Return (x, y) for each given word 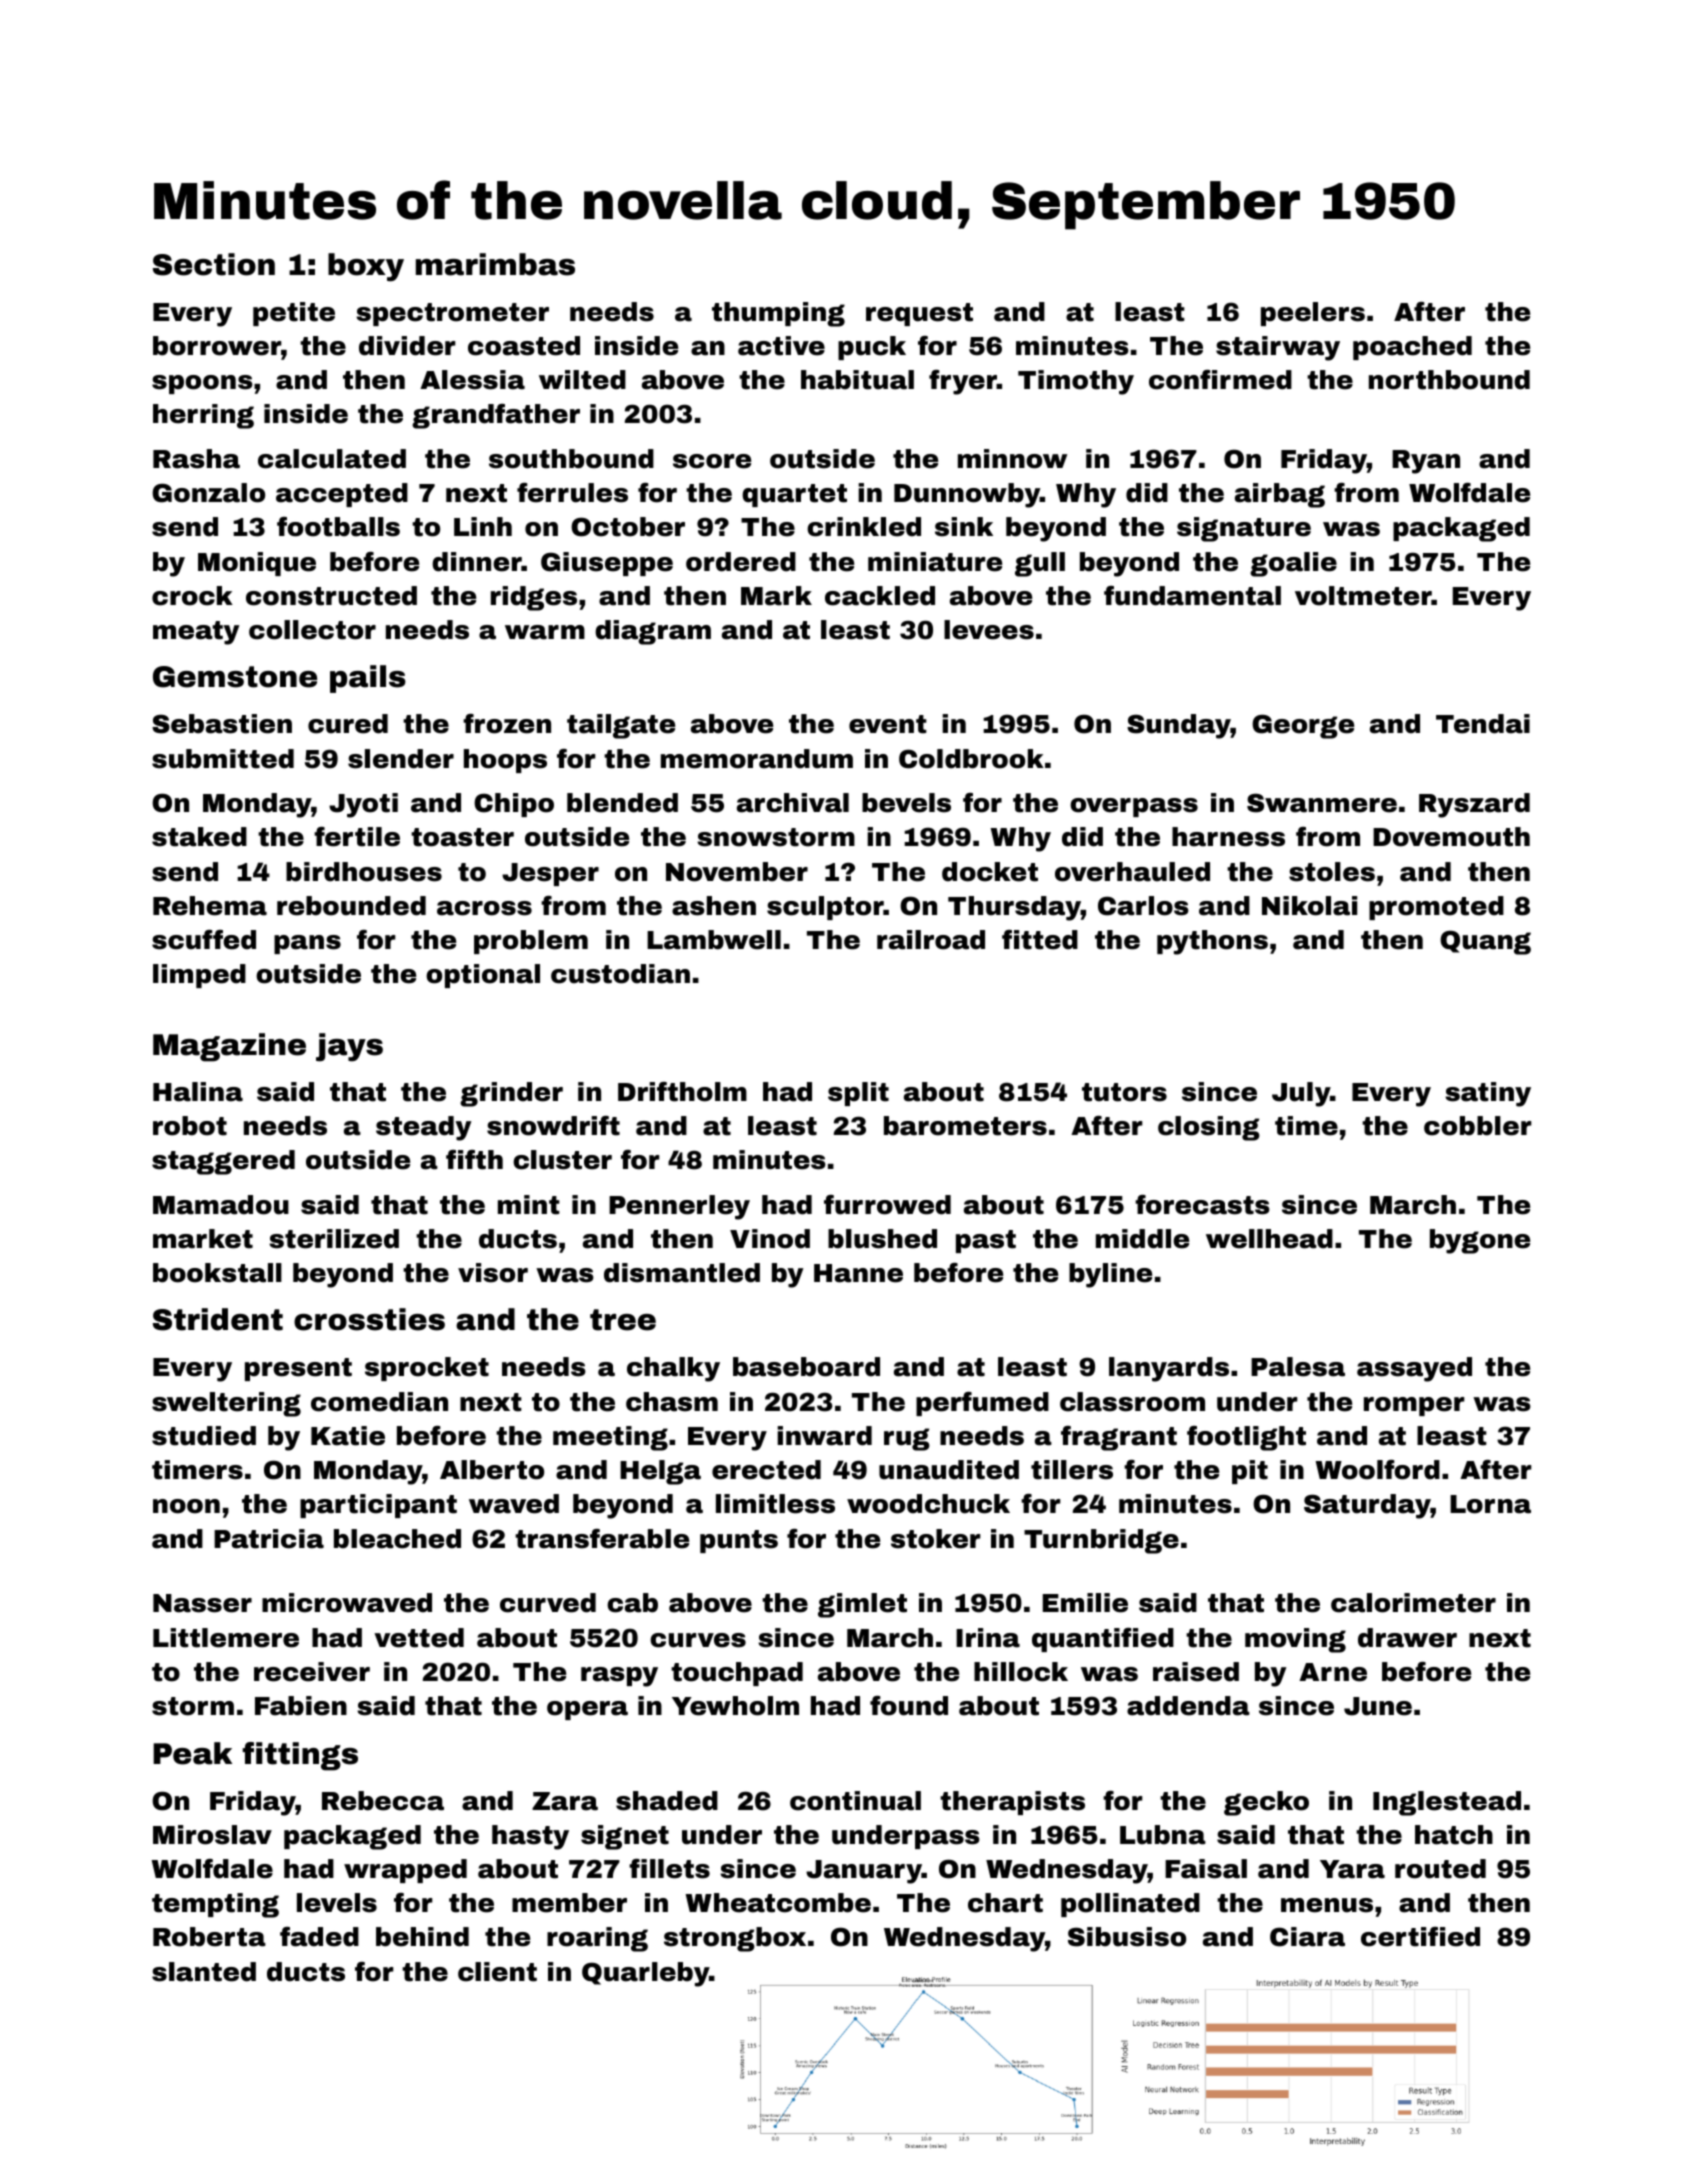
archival (793, 803)
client (497, 1972)
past (986, 1241)
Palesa (1298, 1367)
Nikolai (1309, 906)
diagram (653, 632)
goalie (1293, 564)
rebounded (351, 906)
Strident (218, 1319)
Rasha (196, 459)
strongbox (735, 1939)
